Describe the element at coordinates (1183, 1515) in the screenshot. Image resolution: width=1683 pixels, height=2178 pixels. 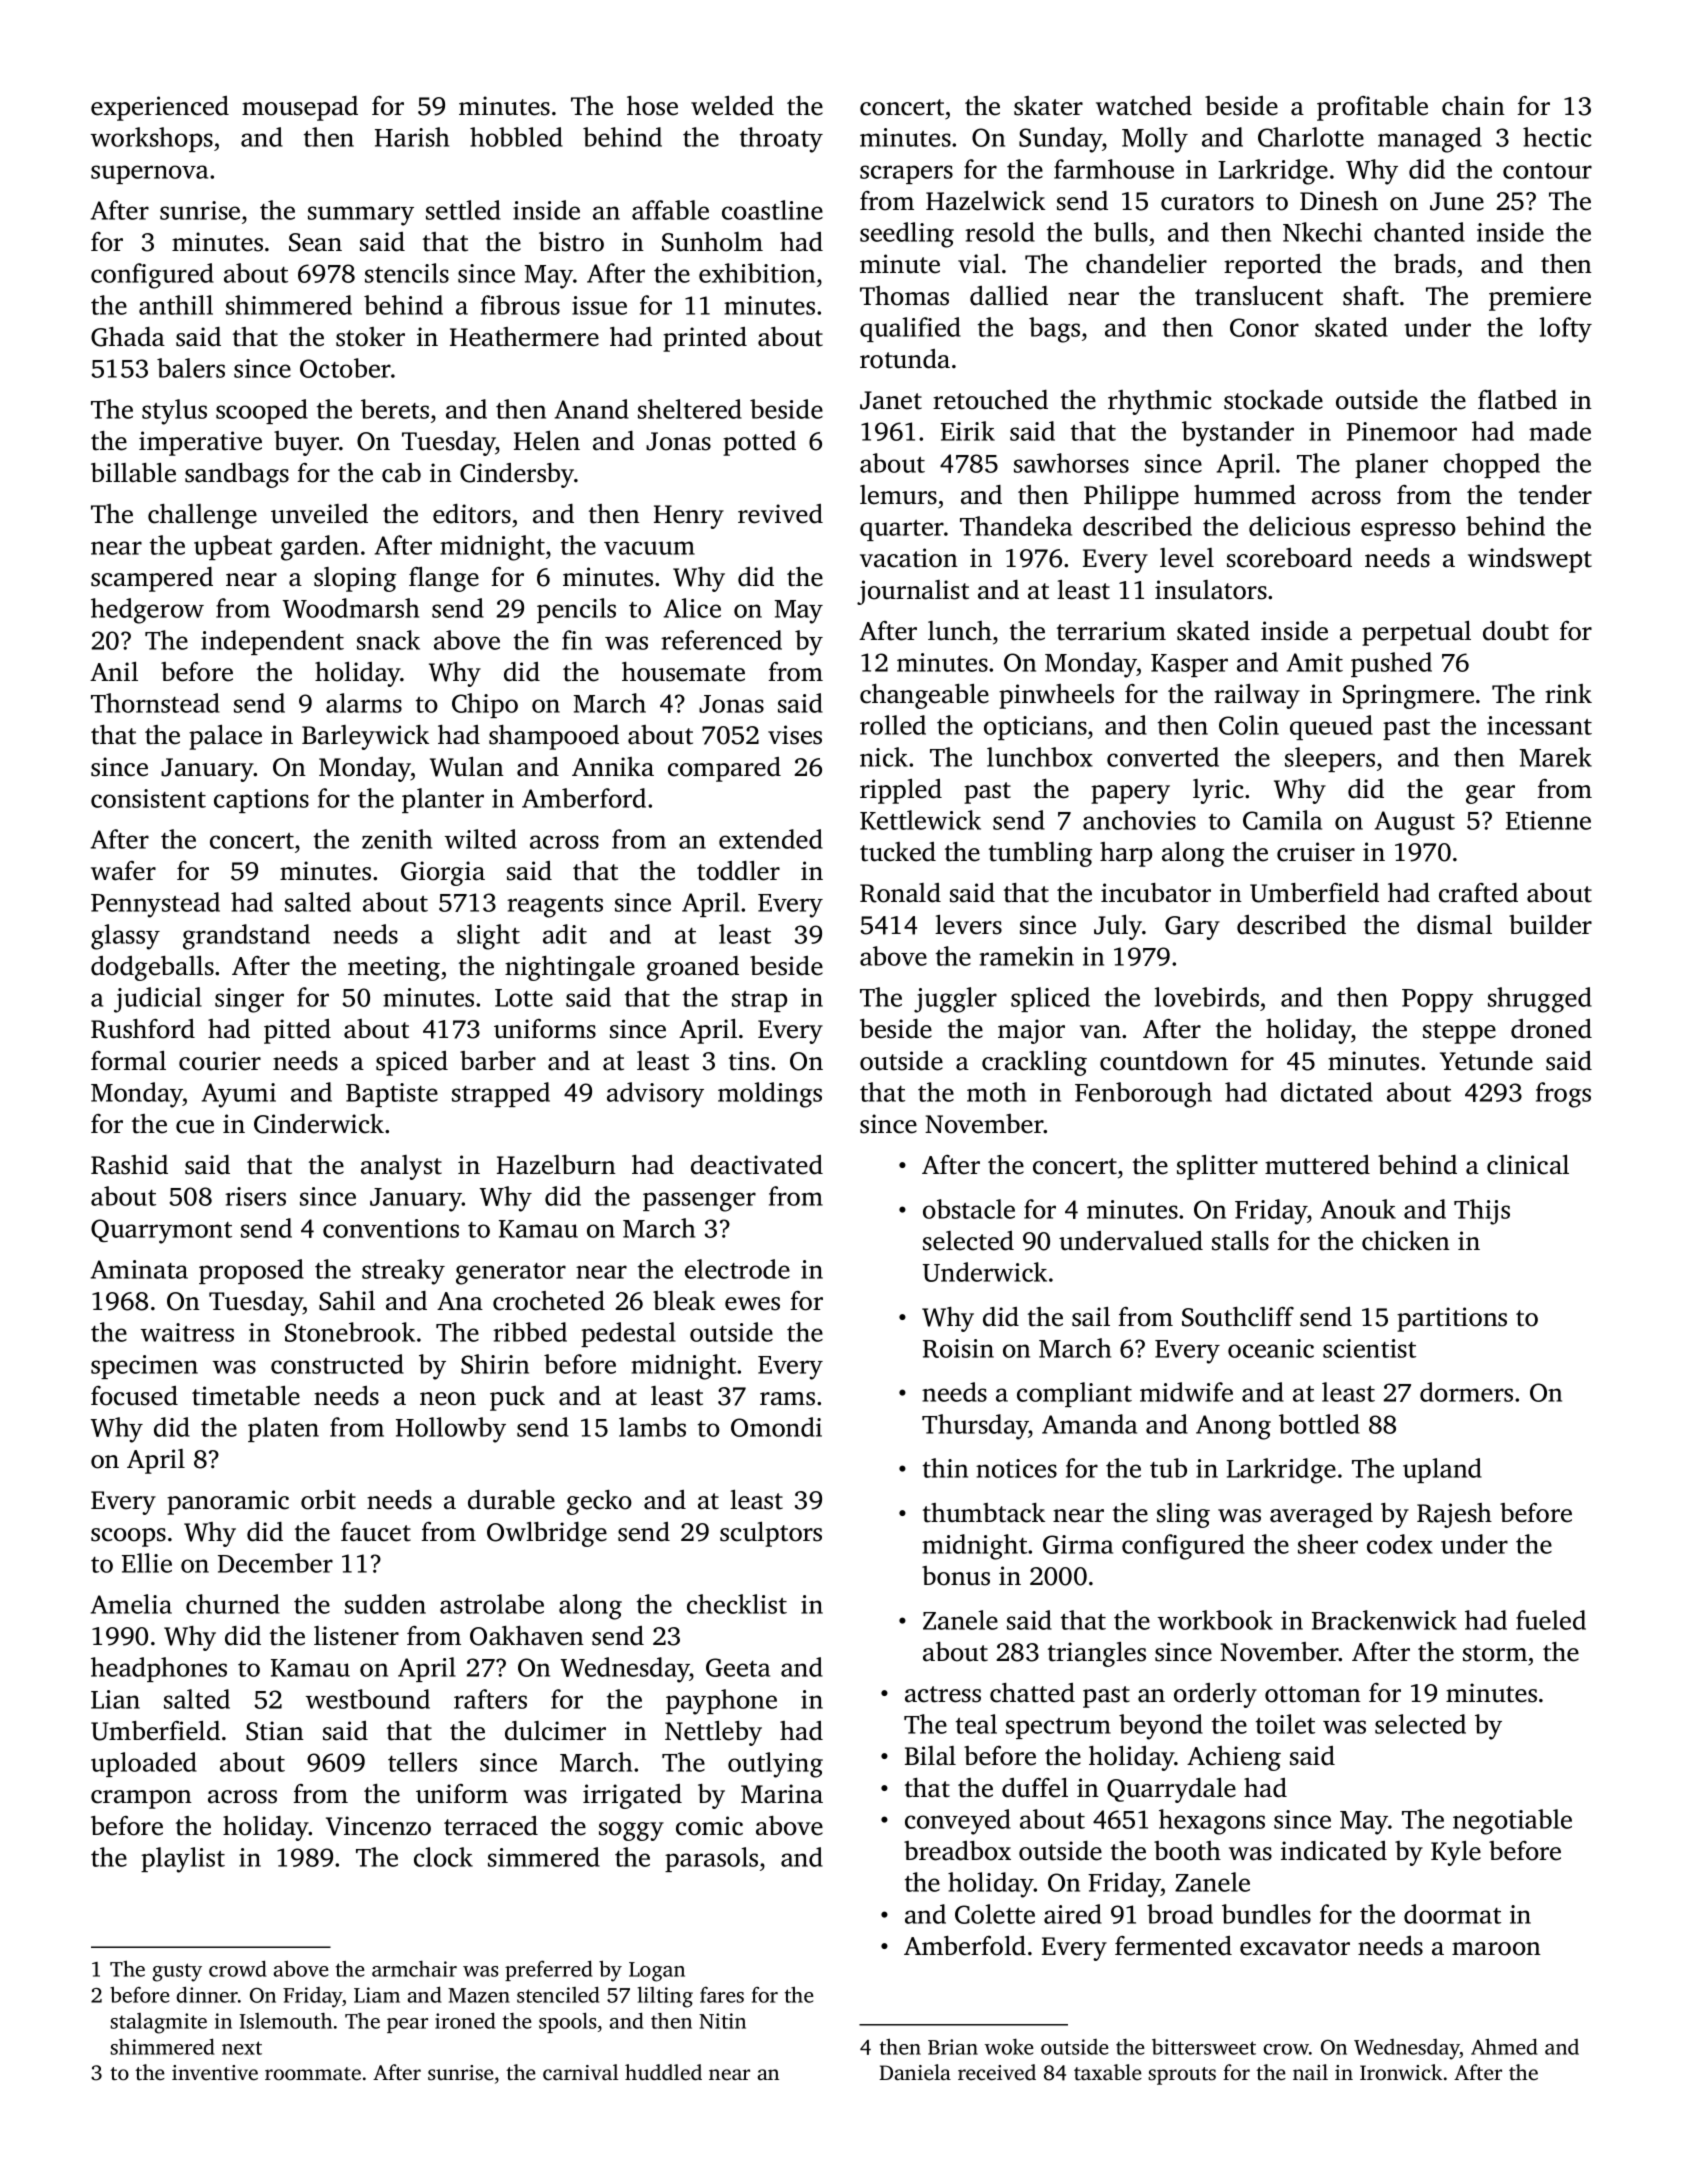
I see `sling` at that location.
